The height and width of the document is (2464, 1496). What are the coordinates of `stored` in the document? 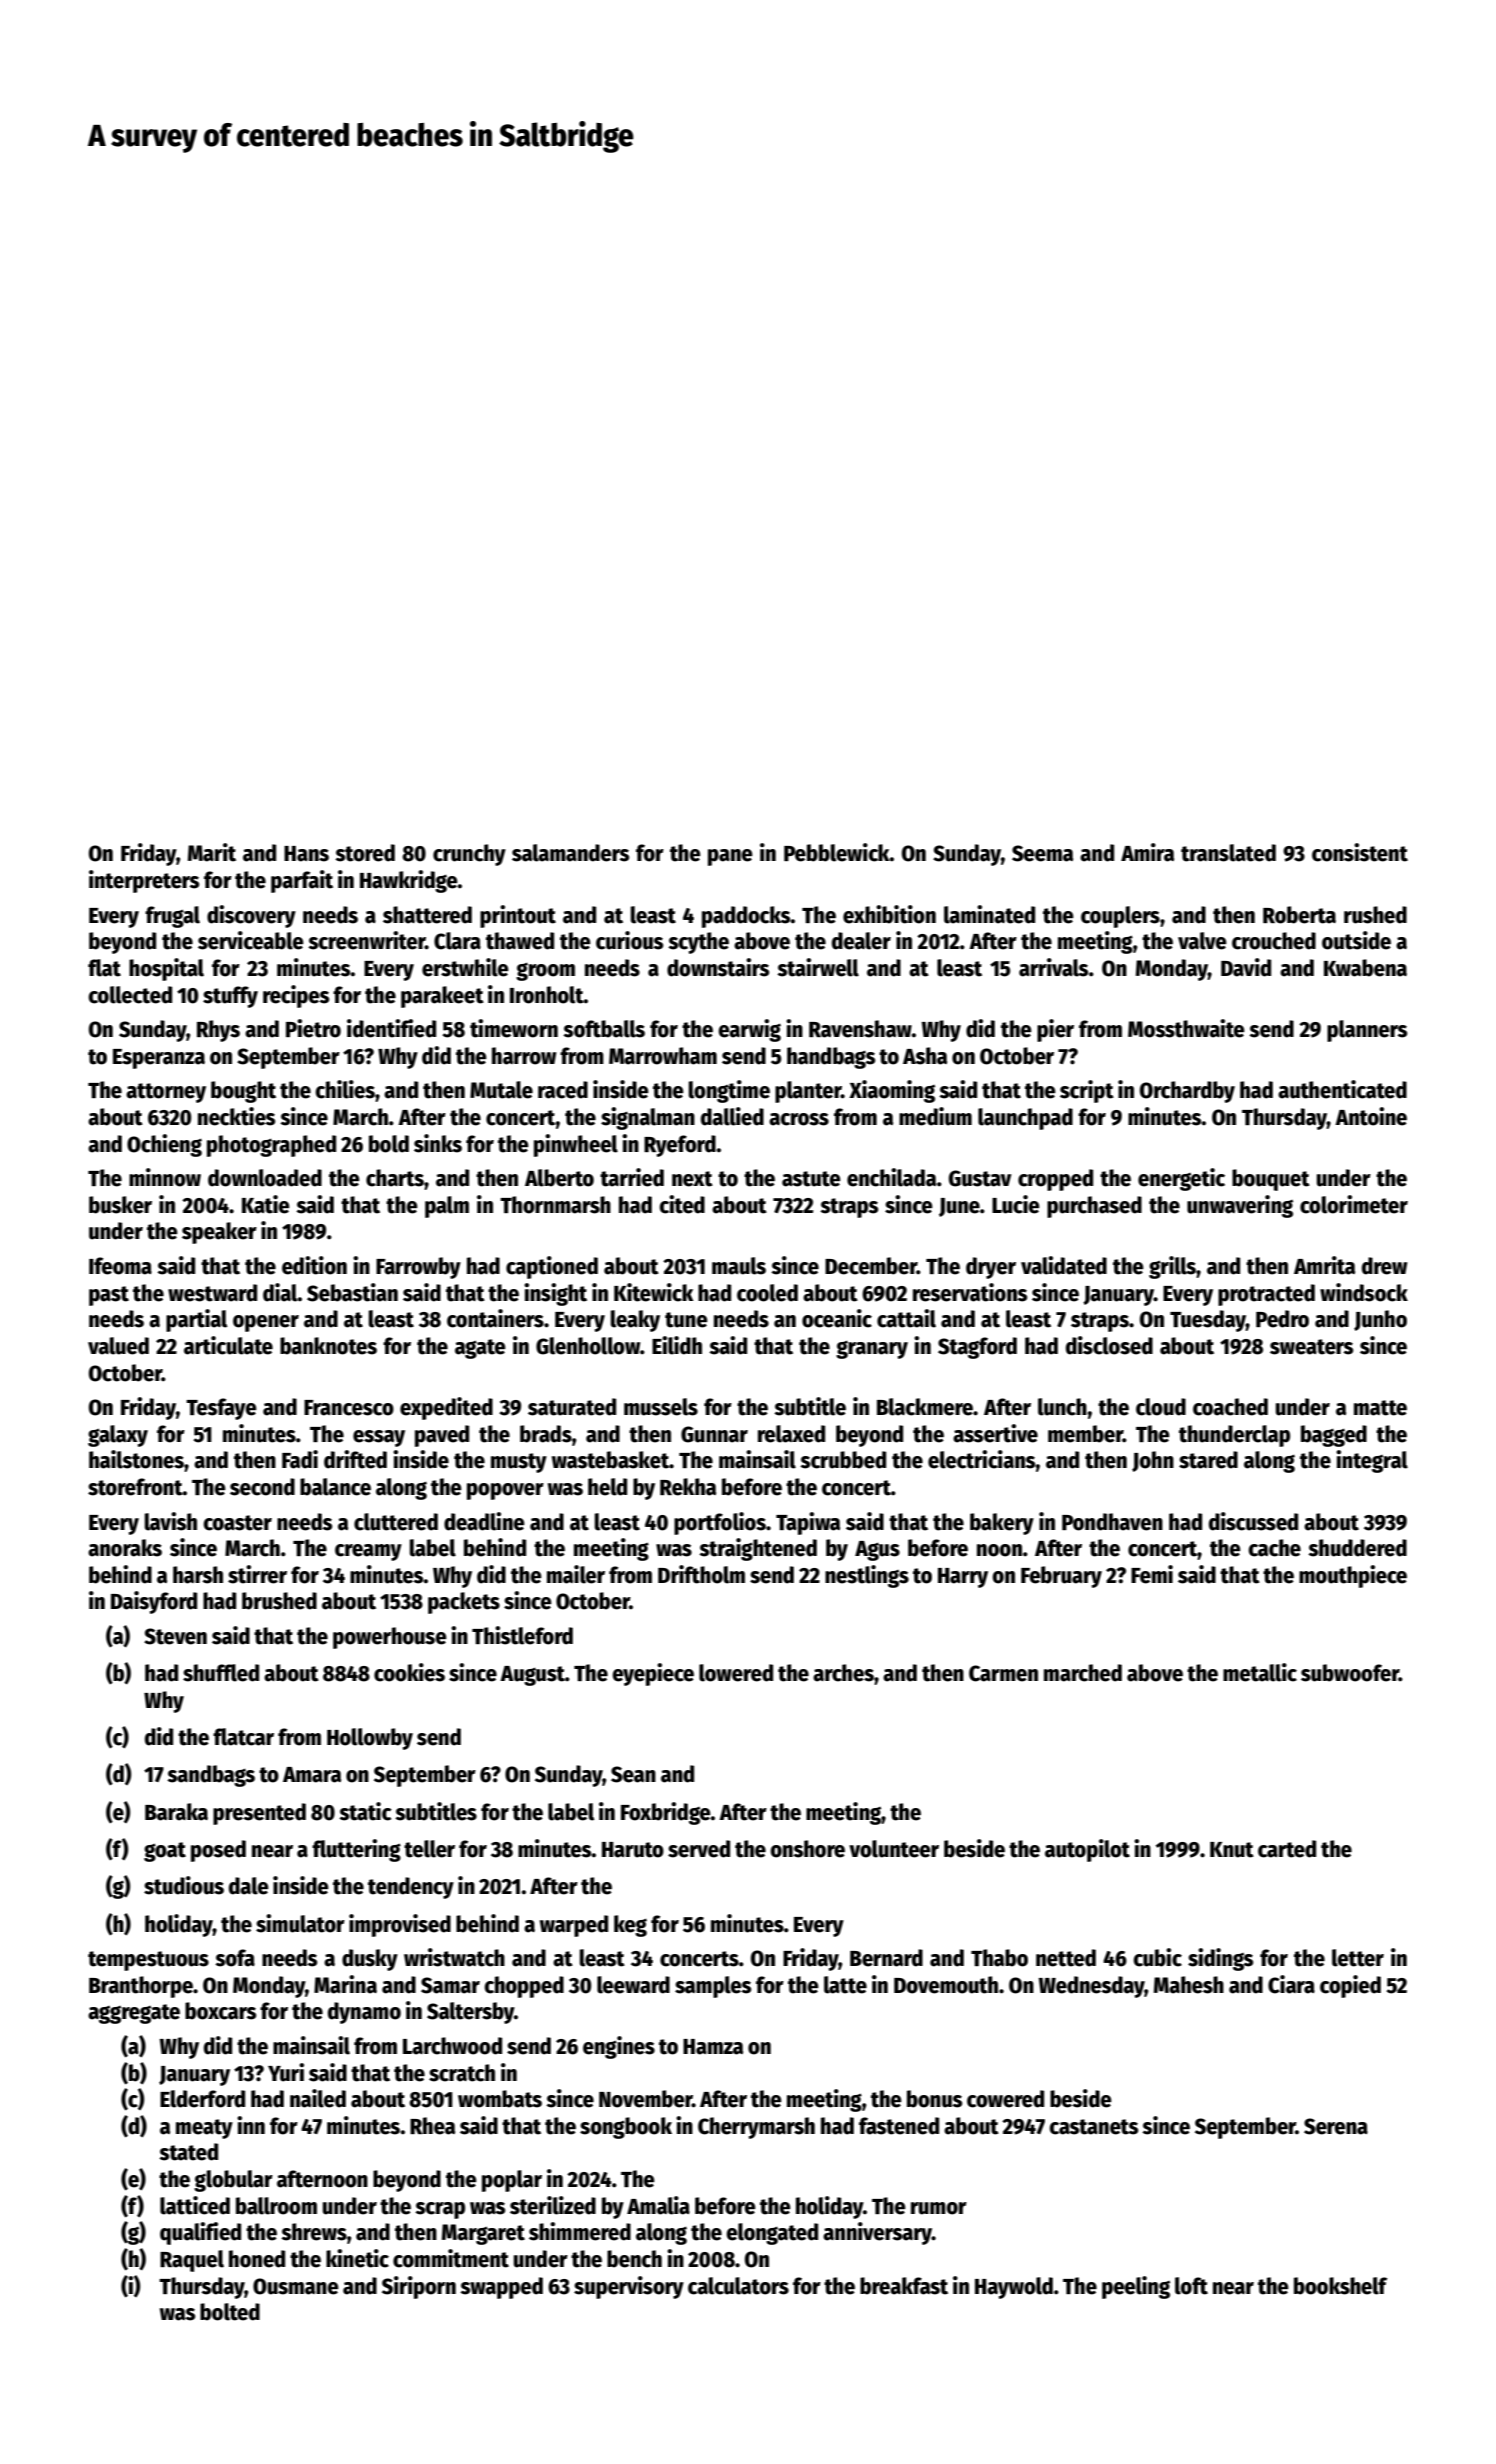 It's located at (365, 853).
